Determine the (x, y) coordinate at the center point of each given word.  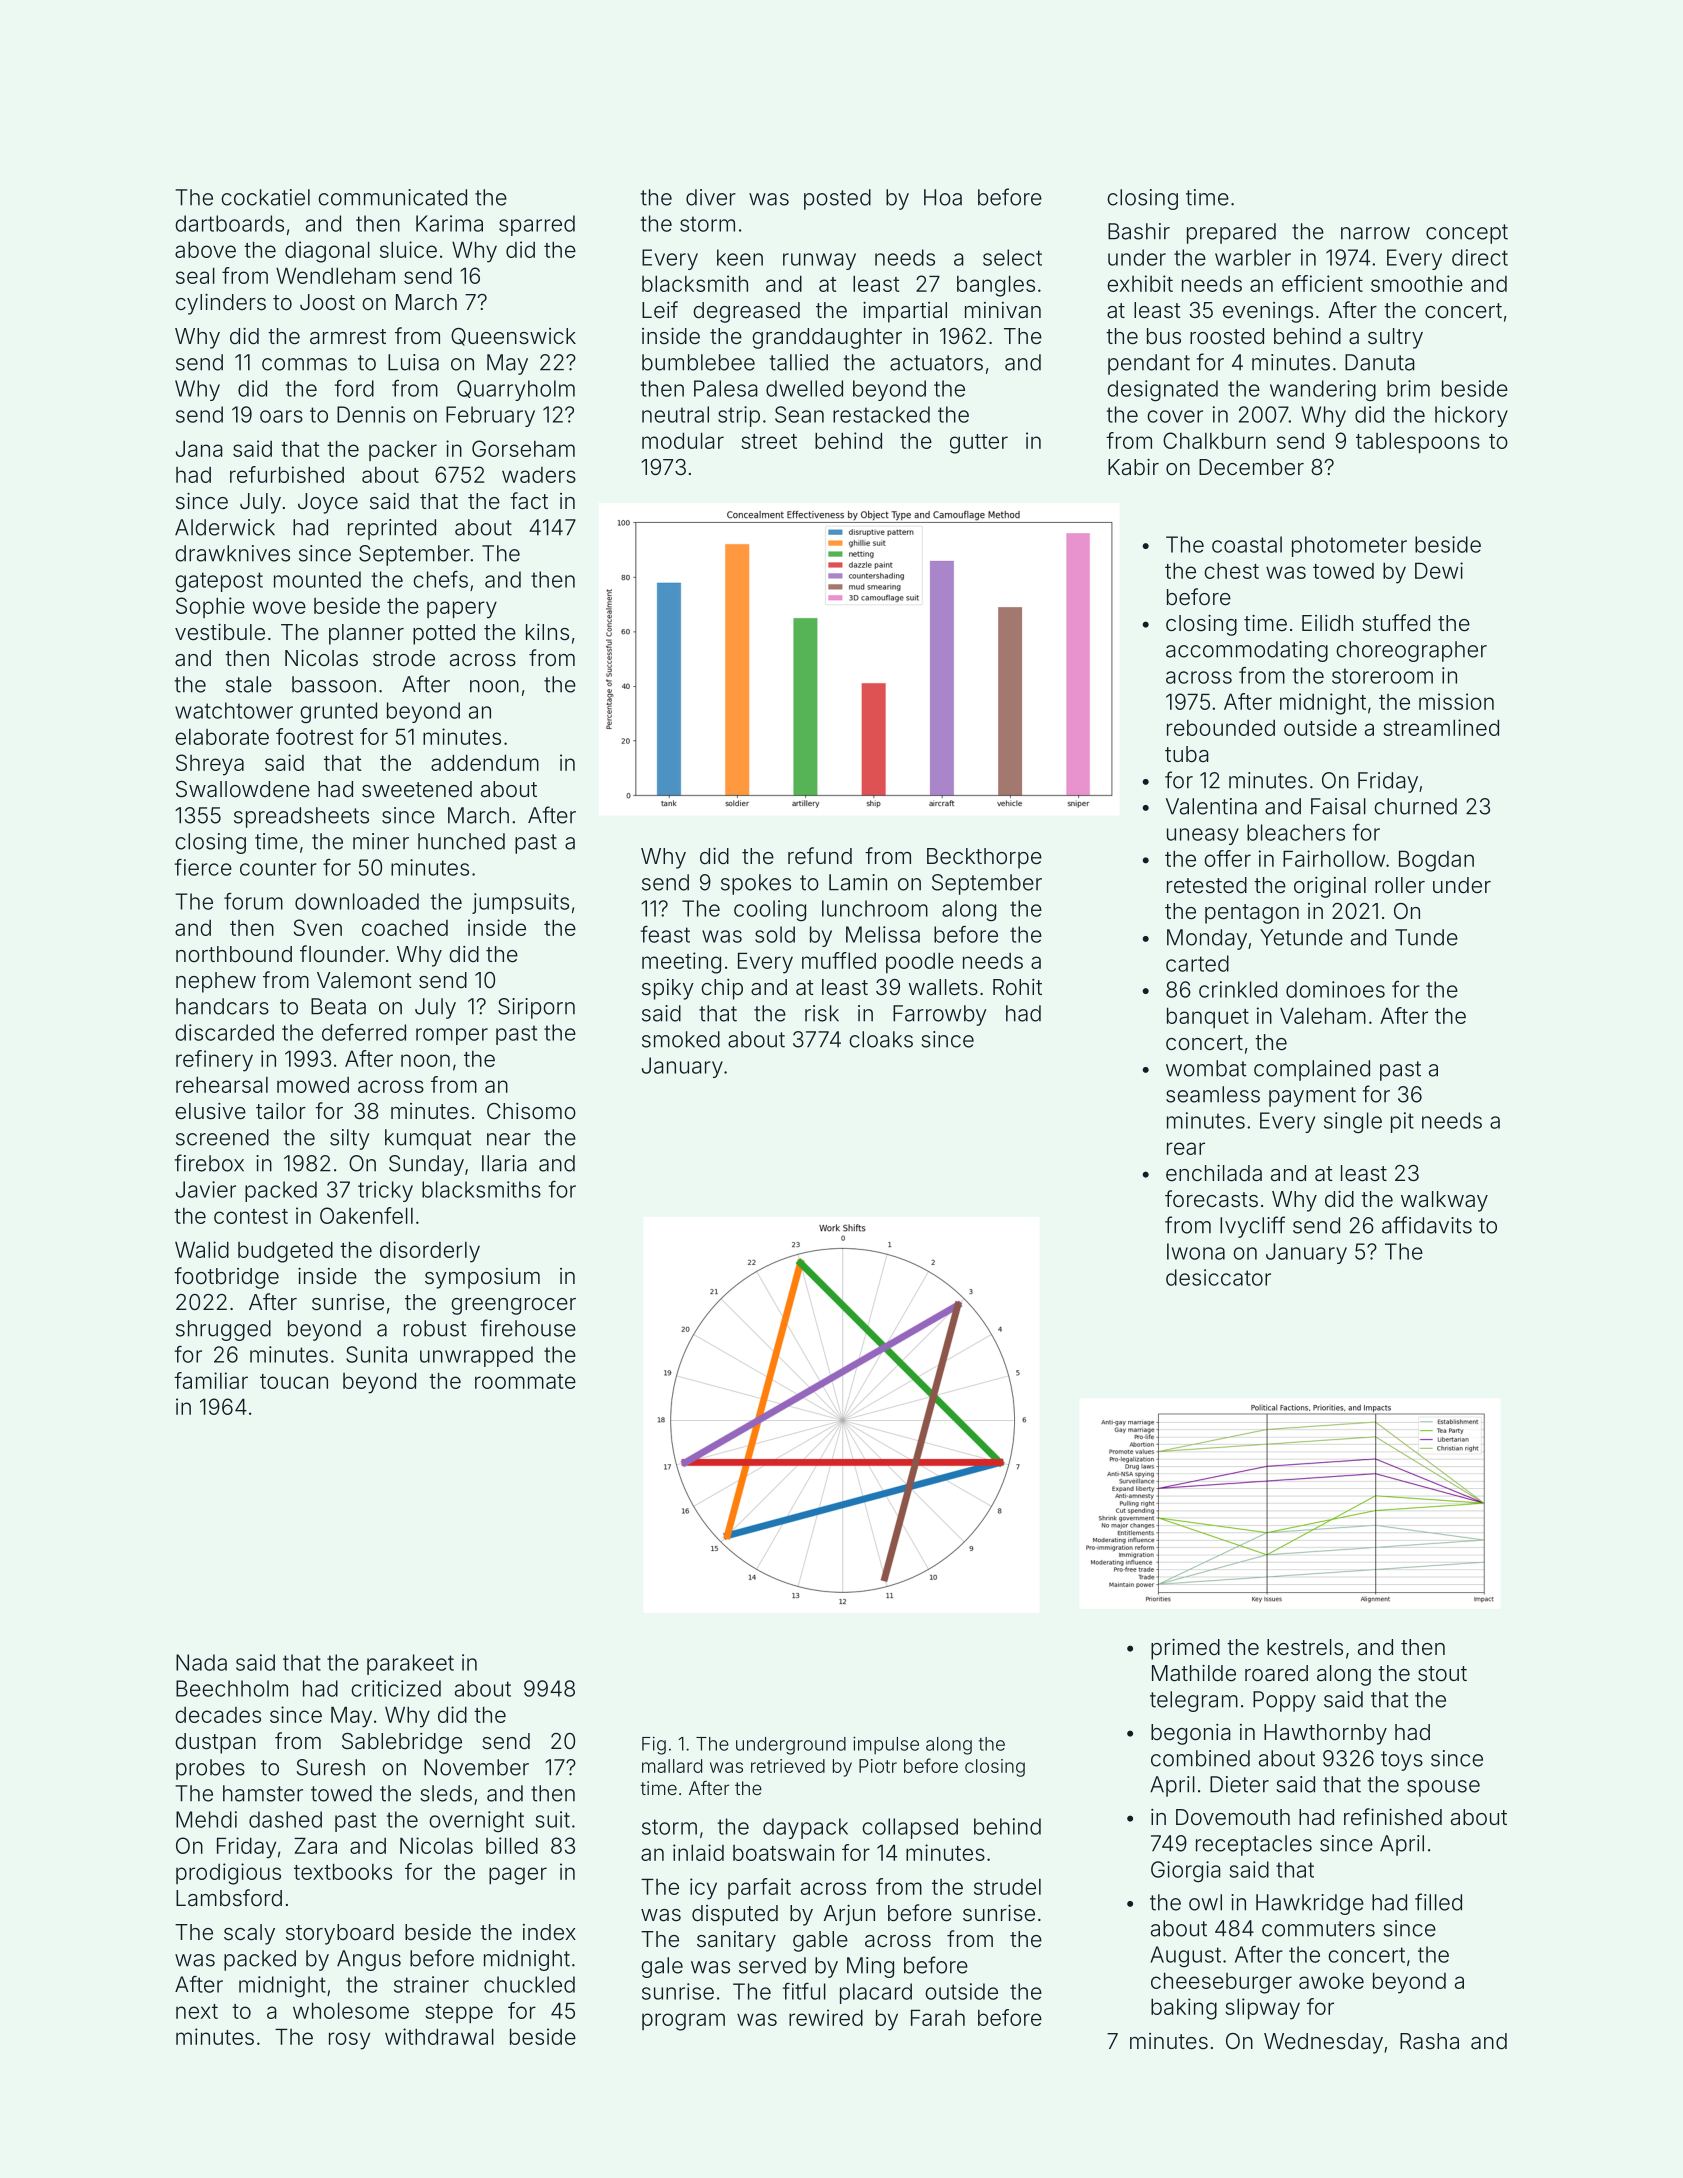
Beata (338, 1006)
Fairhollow (1334, 858)
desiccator (1218, 1277)
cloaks (881, 1039)
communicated (392, 197)
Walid (202, 1249)
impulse (886, 1745)
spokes (756, 884)
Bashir (1139, 231)
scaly (249, 1934)
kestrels (1305, 1647)
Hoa (943, 197)
